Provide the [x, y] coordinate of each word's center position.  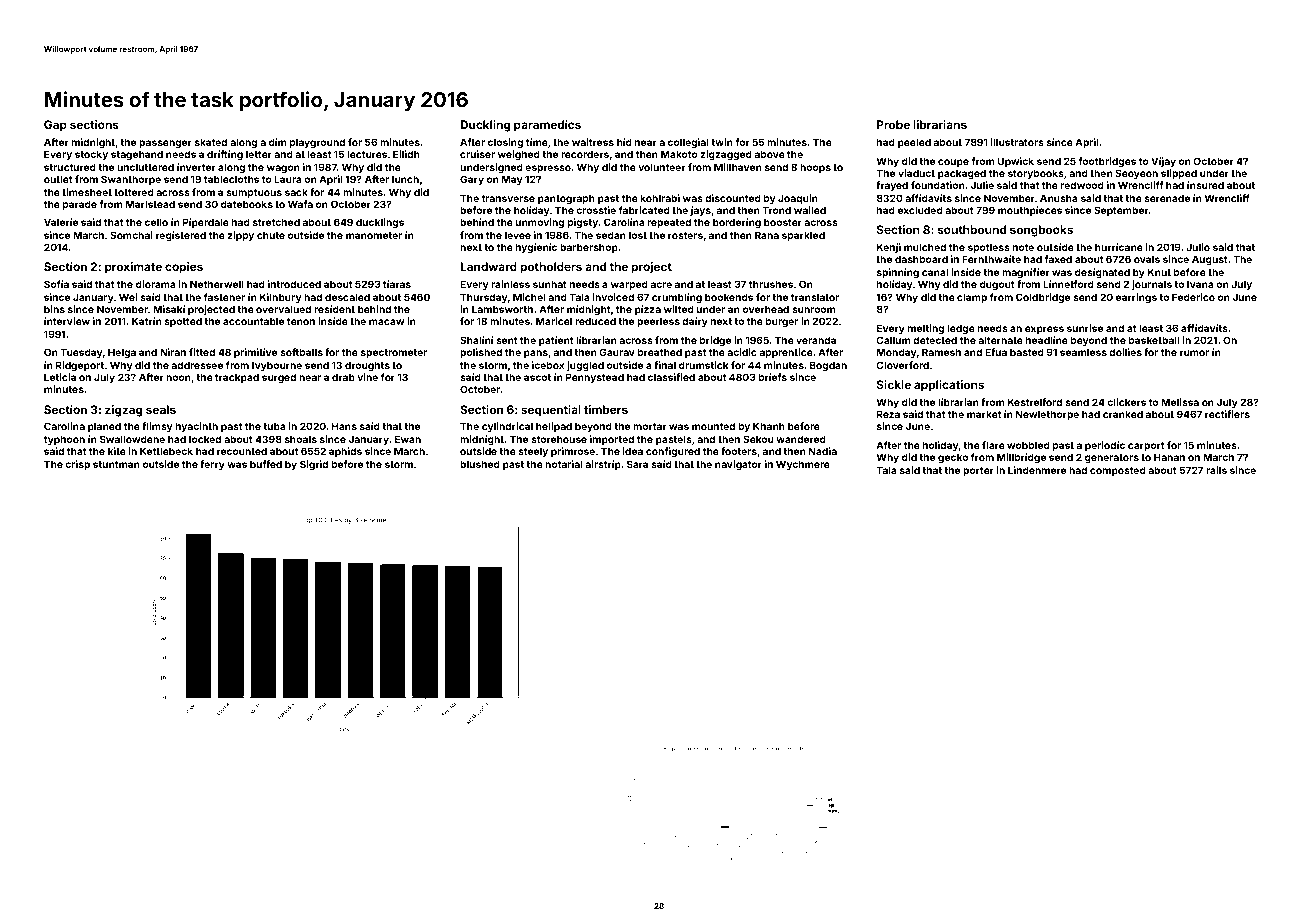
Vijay [1163, 162]
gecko [953, 458]
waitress [593, 142]
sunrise [1085, 328]
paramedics [547, 126]
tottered [134, 192]
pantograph [566, 199]
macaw [386, 322]
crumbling [677, 298]
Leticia [60, 377]
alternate [1000, 340]
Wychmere [803, 465]
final [665, 365]
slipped [1179, 174]
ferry [212, 465]
